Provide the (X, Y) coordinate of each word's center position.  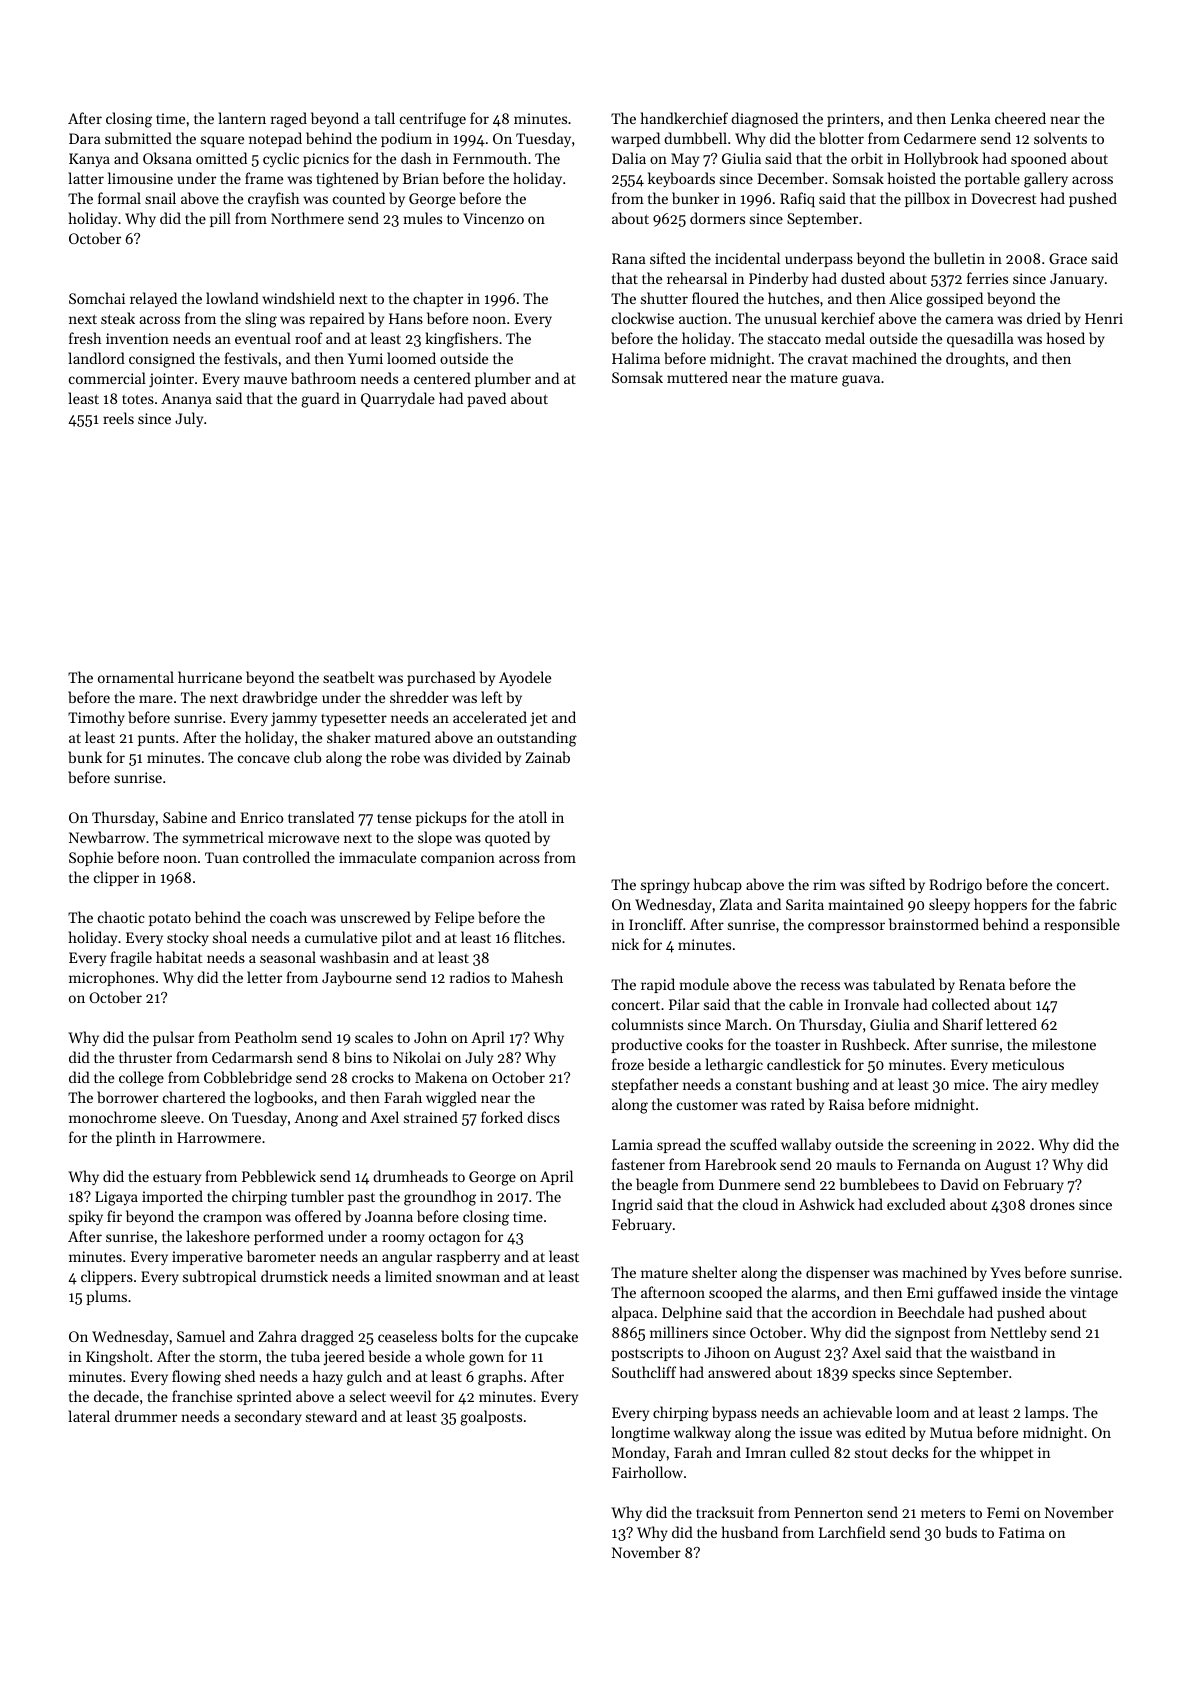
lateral (89, 1416)
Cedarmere (940, 138)
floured (715, 298)
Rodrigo (955, 886)
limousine (140, 178)
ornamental (136, 677)
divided (477, 757)
